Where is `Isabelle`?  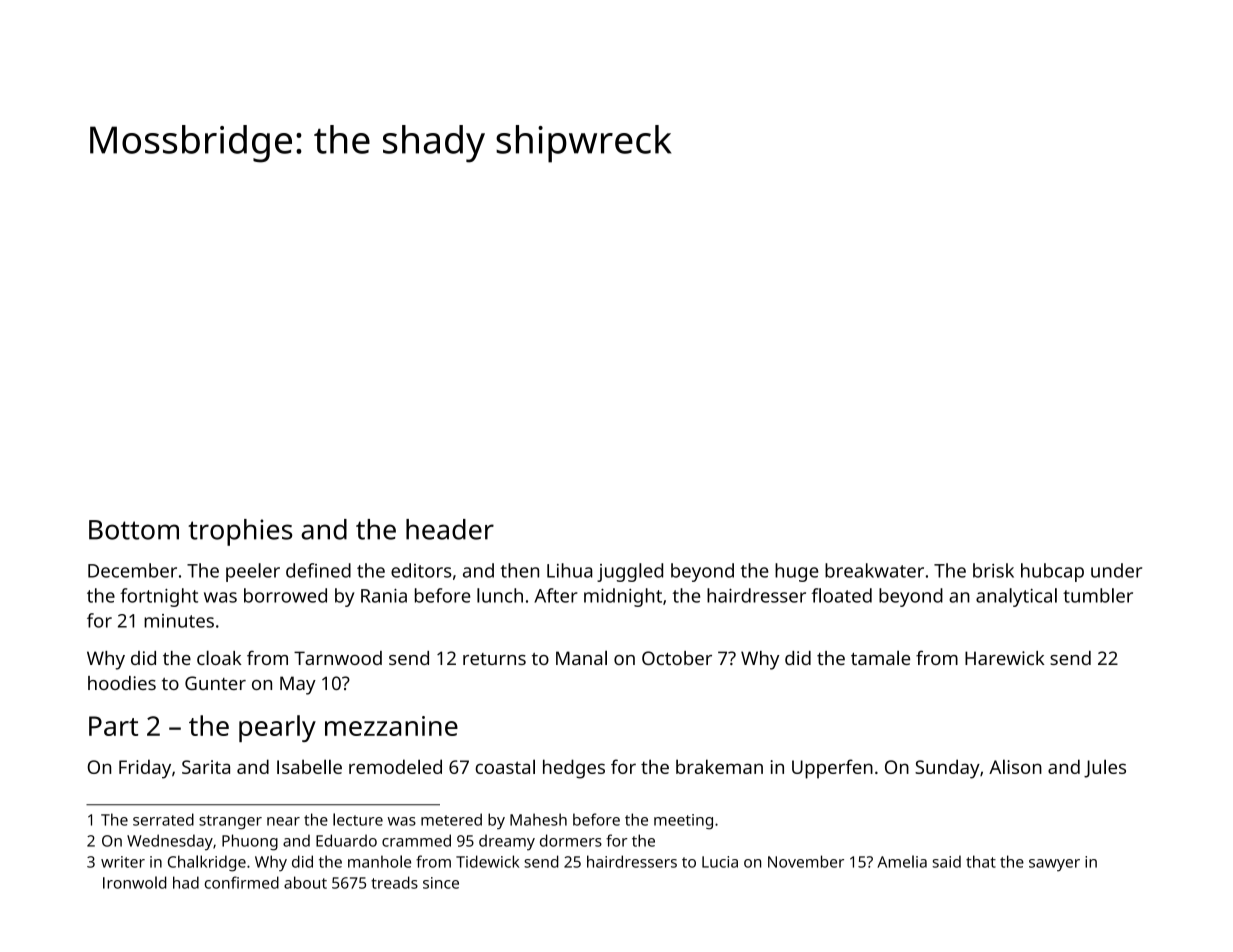
Isabelle is located at coordinates (309, 766).
